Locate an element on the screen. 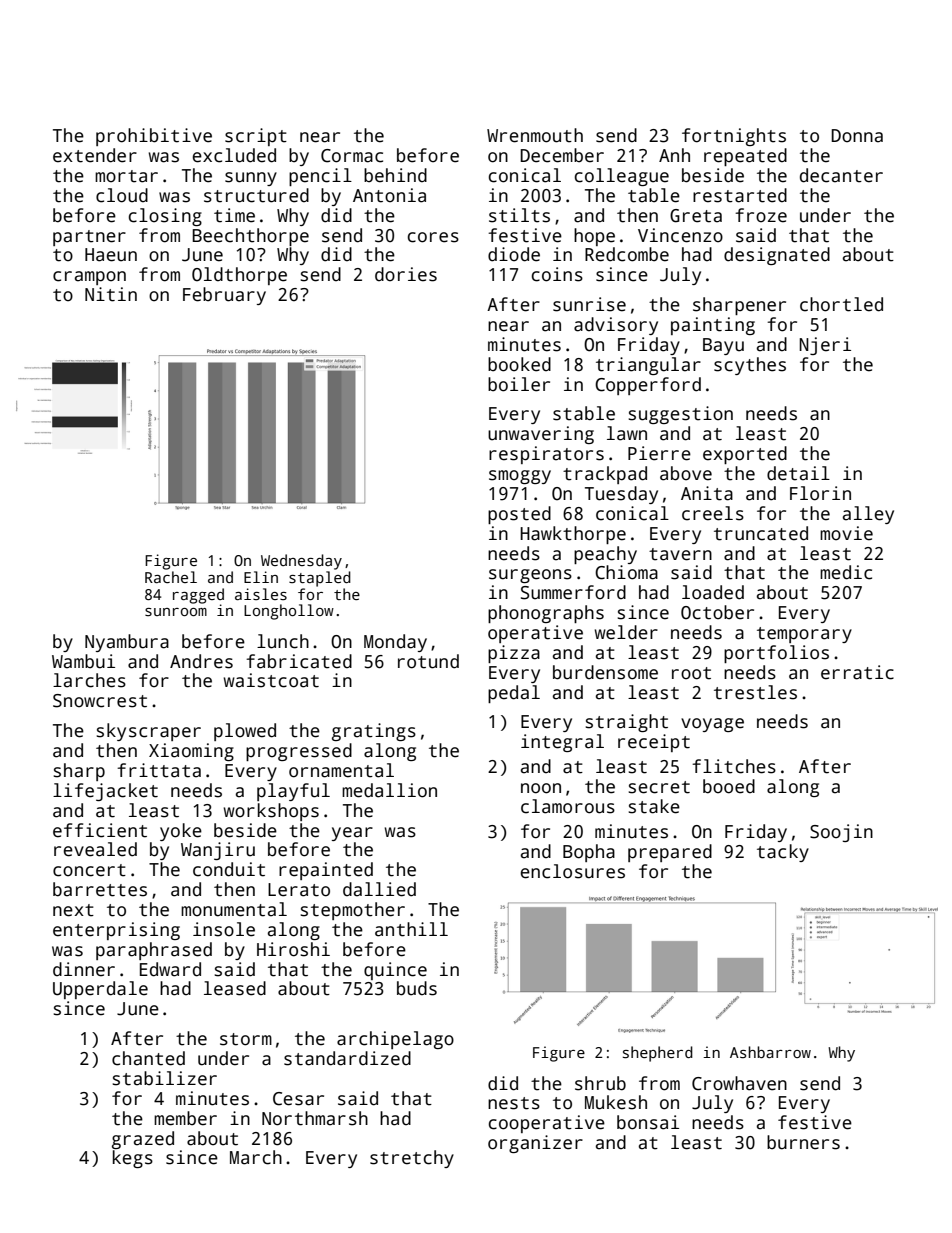 This screenshot has height=1233, width=952. extender is located at coordinates (95, 155).
